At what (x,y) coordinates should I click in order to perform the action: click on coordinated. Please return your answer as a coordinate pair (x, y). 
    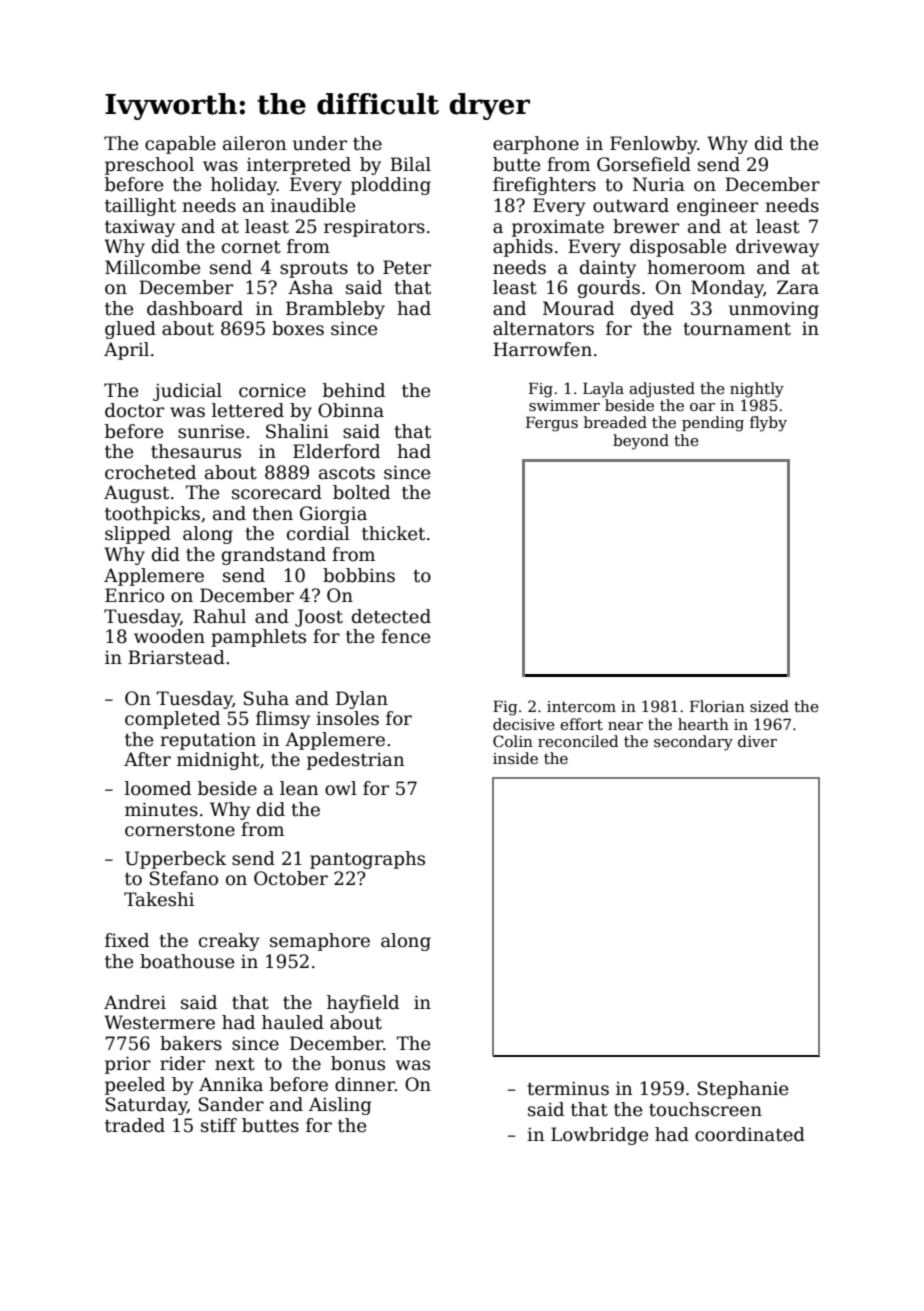
    Looking at the image, I should click on (750, 1134).
